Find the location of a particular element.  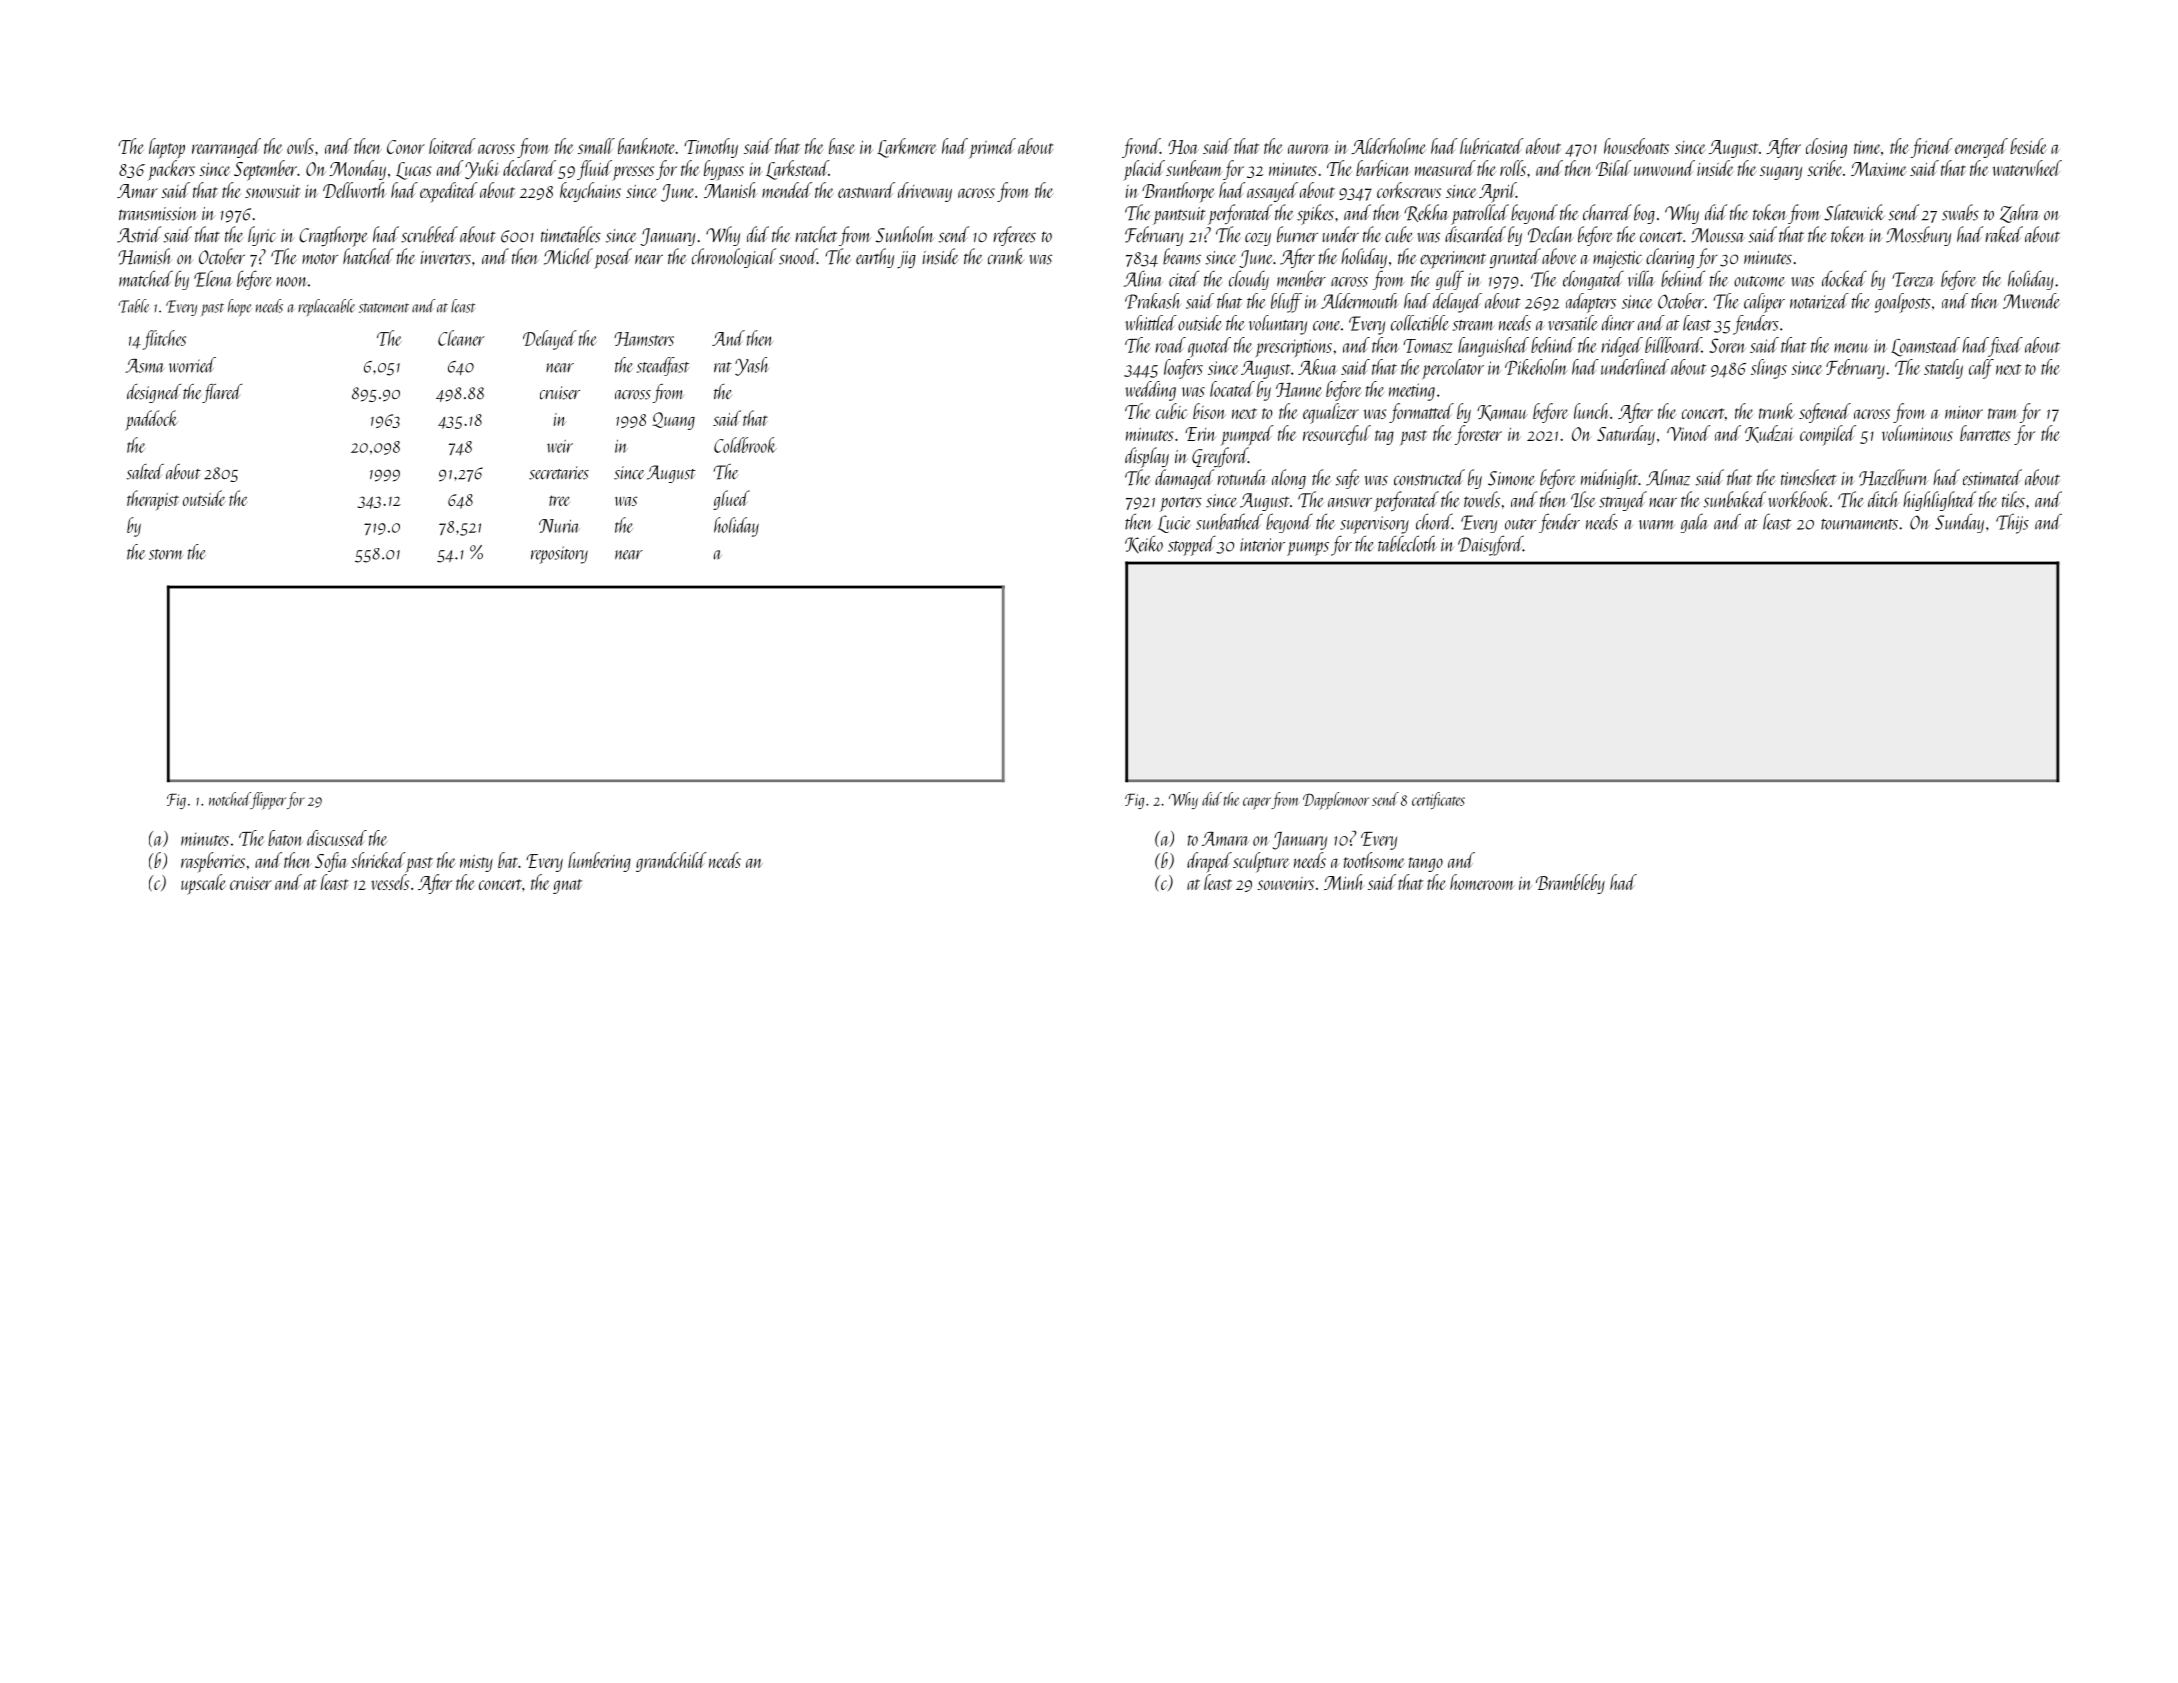

owls is located at coordinates (300, 146).
